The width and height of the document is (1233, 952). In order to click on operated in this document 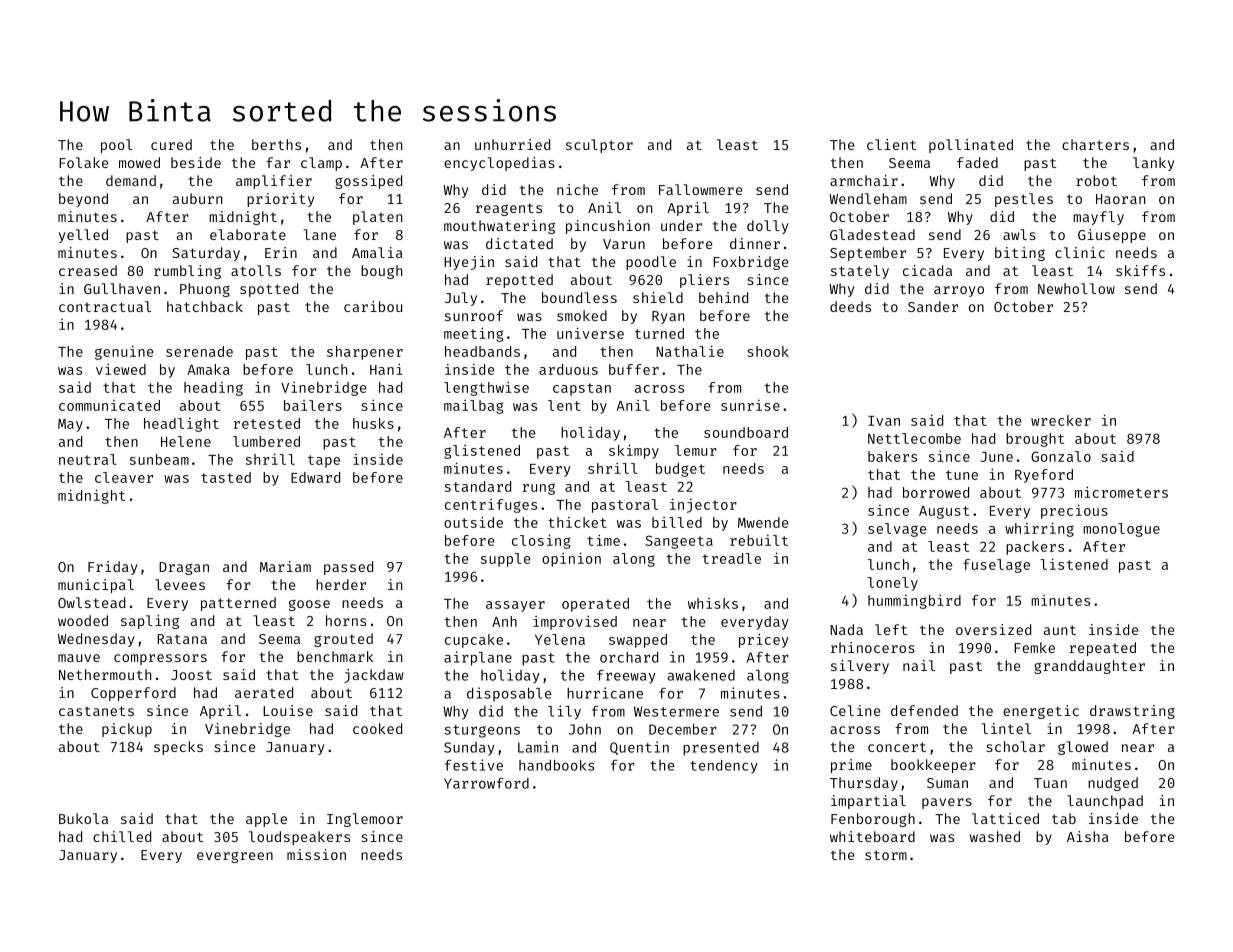, I will do `click(595, 605)`.
